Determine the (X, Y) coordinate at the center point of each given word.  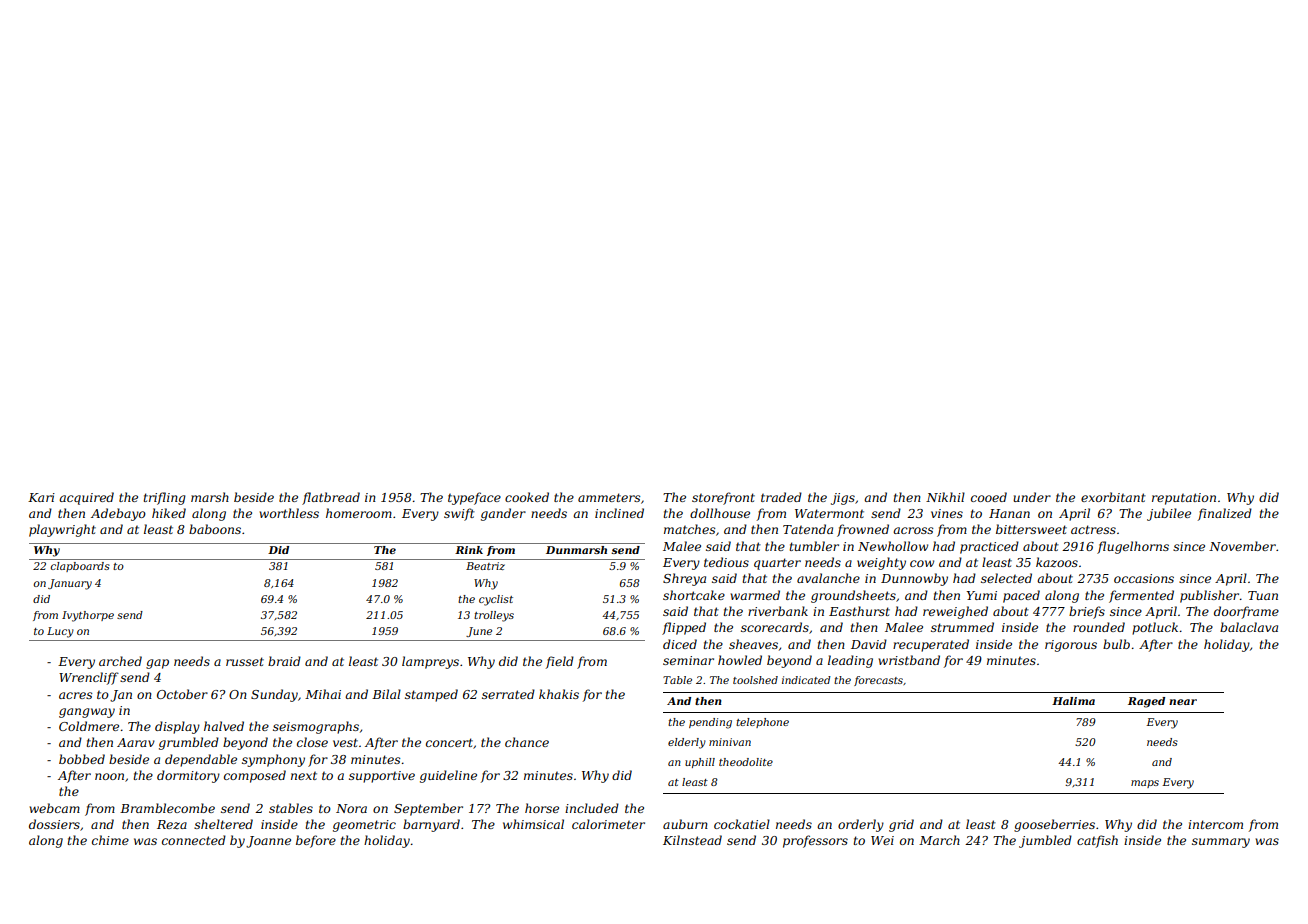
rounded (1099, 627)
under (1032, 497)
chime (110, 840)
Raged (1146, 702)
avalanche (828, 578)
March (939, 840)
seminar (688, 660)
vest (345, 742)
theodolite (746, 762)
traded (781, 497)
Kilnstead (692, 840)
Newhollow (893, 546)
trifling (165, 498)
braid (284, 661)
